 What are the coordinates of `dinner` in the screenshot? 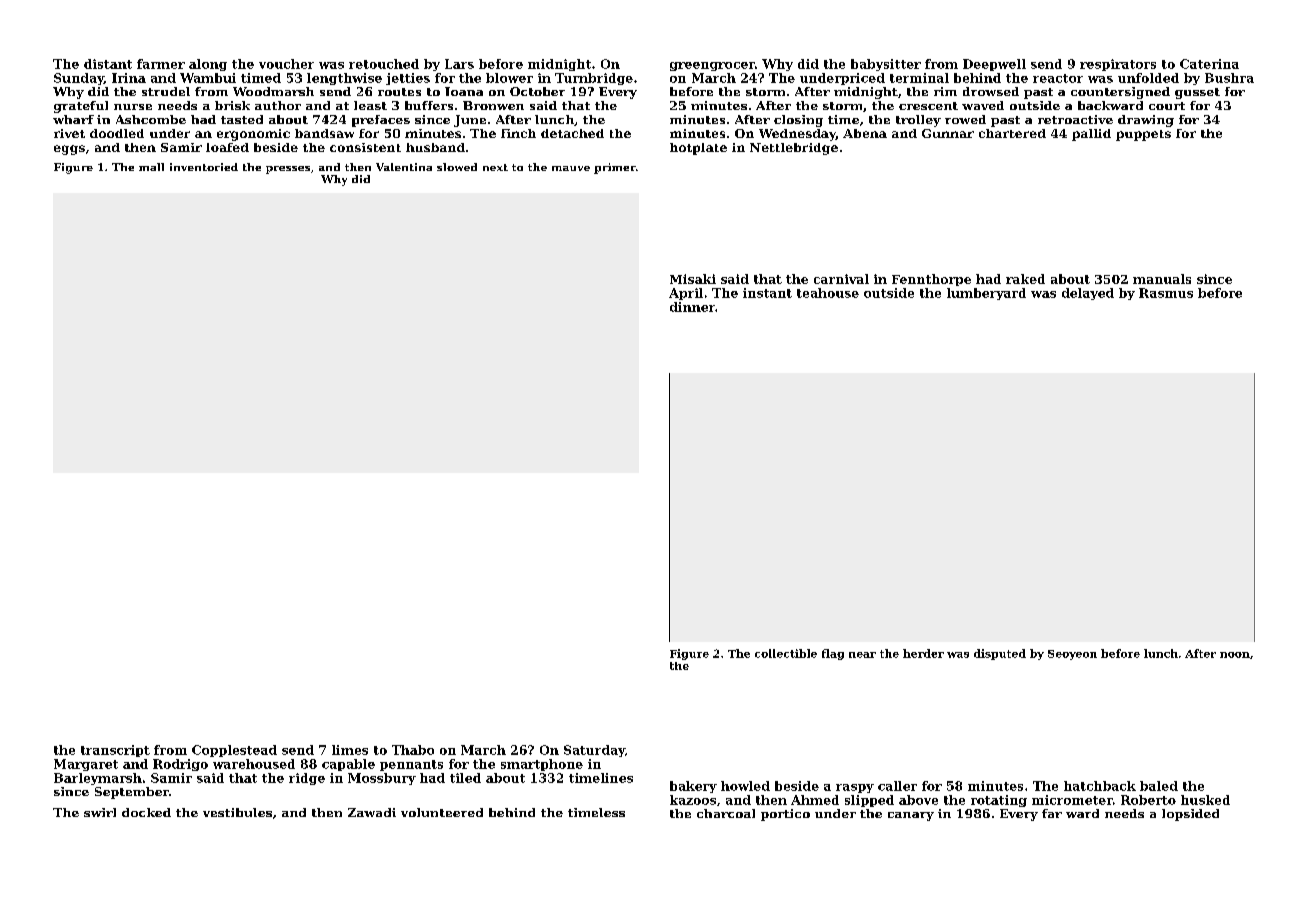 It's located at (692, 307).
